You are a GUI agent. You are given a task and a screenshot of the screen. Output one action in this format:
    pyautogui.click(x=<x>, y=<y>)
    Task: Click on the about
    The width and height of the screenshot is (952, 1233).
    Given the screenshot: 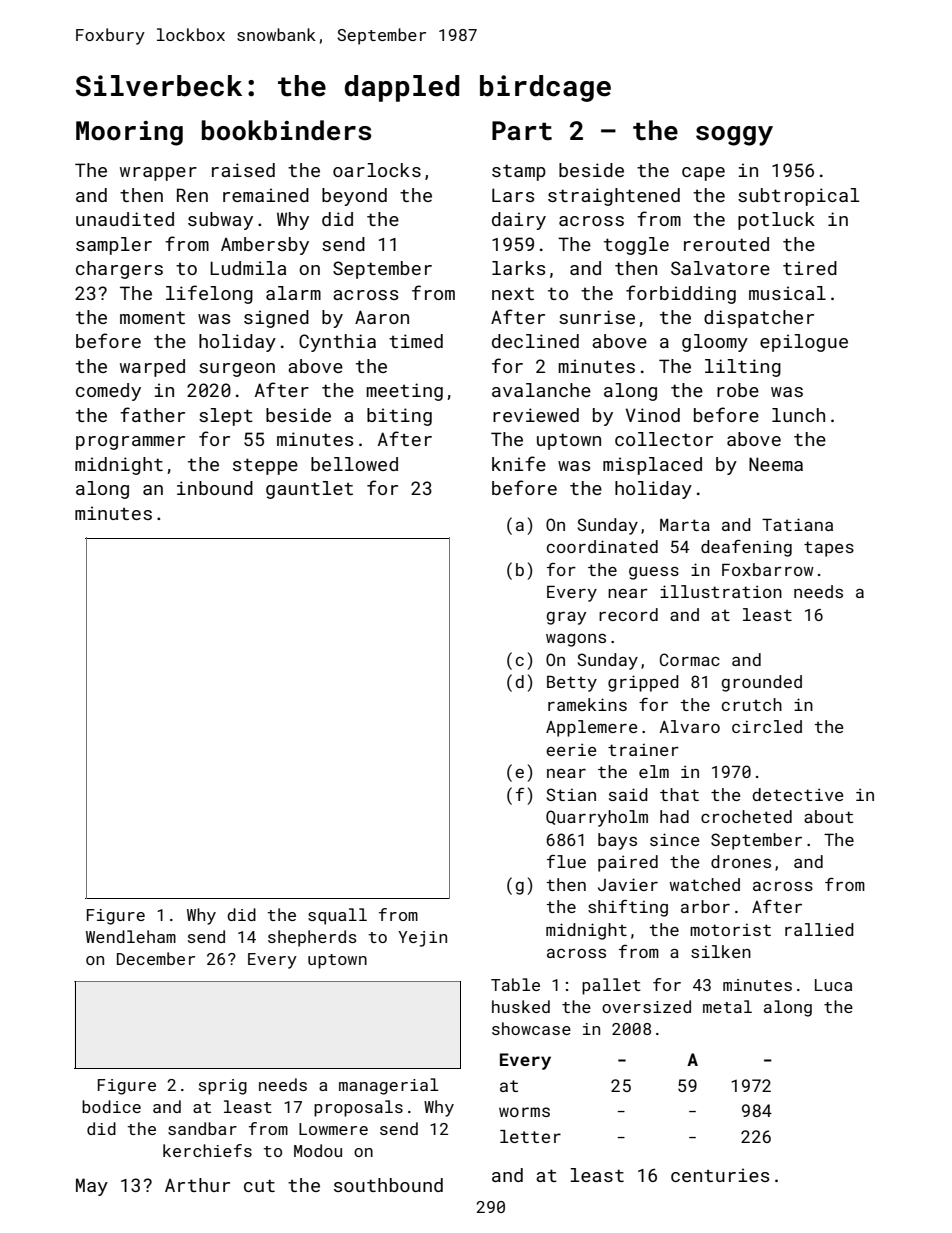 What is the action you would take?
    pyautogui.click(x=828, y=816)
